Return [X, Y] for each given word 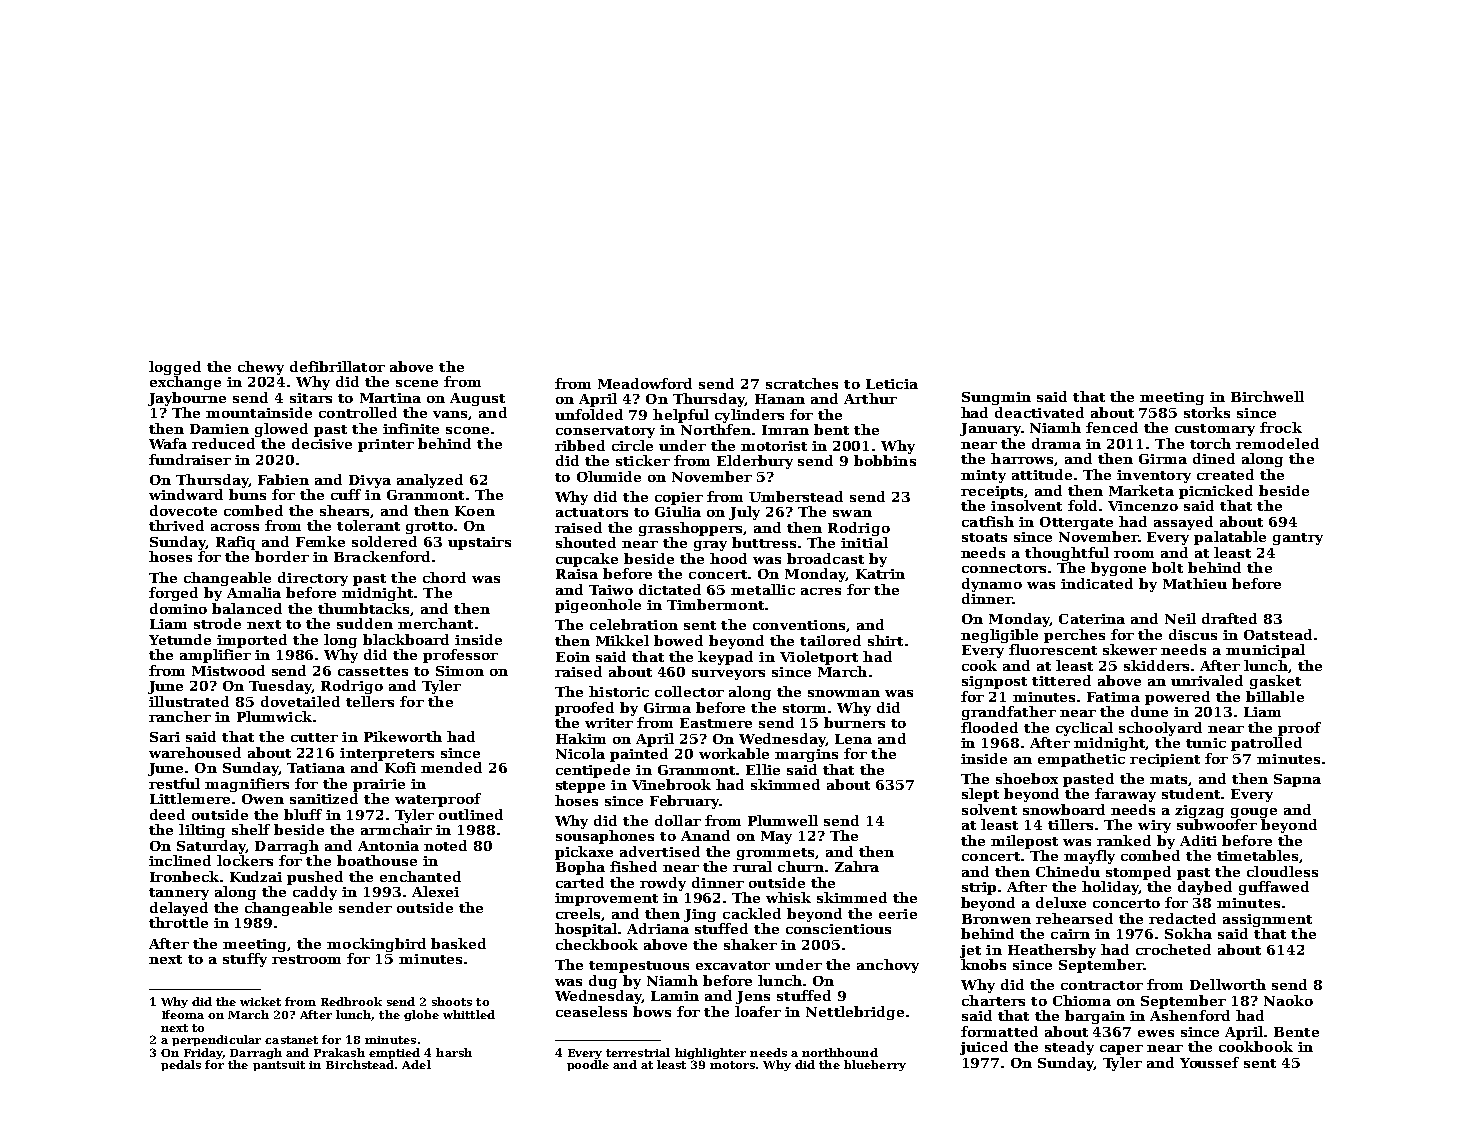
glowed [281, 430]
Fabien [283, 479]
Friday [203, 1053]
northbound [840, 1052]
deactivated [1039, 412]
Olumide [609, 476]
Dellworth [1228, 984]
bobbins [885, 460]
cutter [314, 737]
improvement [606, 899]
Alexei [435, 891]
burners [854, 722]
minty [983, 476]
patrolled [1266, 744]
